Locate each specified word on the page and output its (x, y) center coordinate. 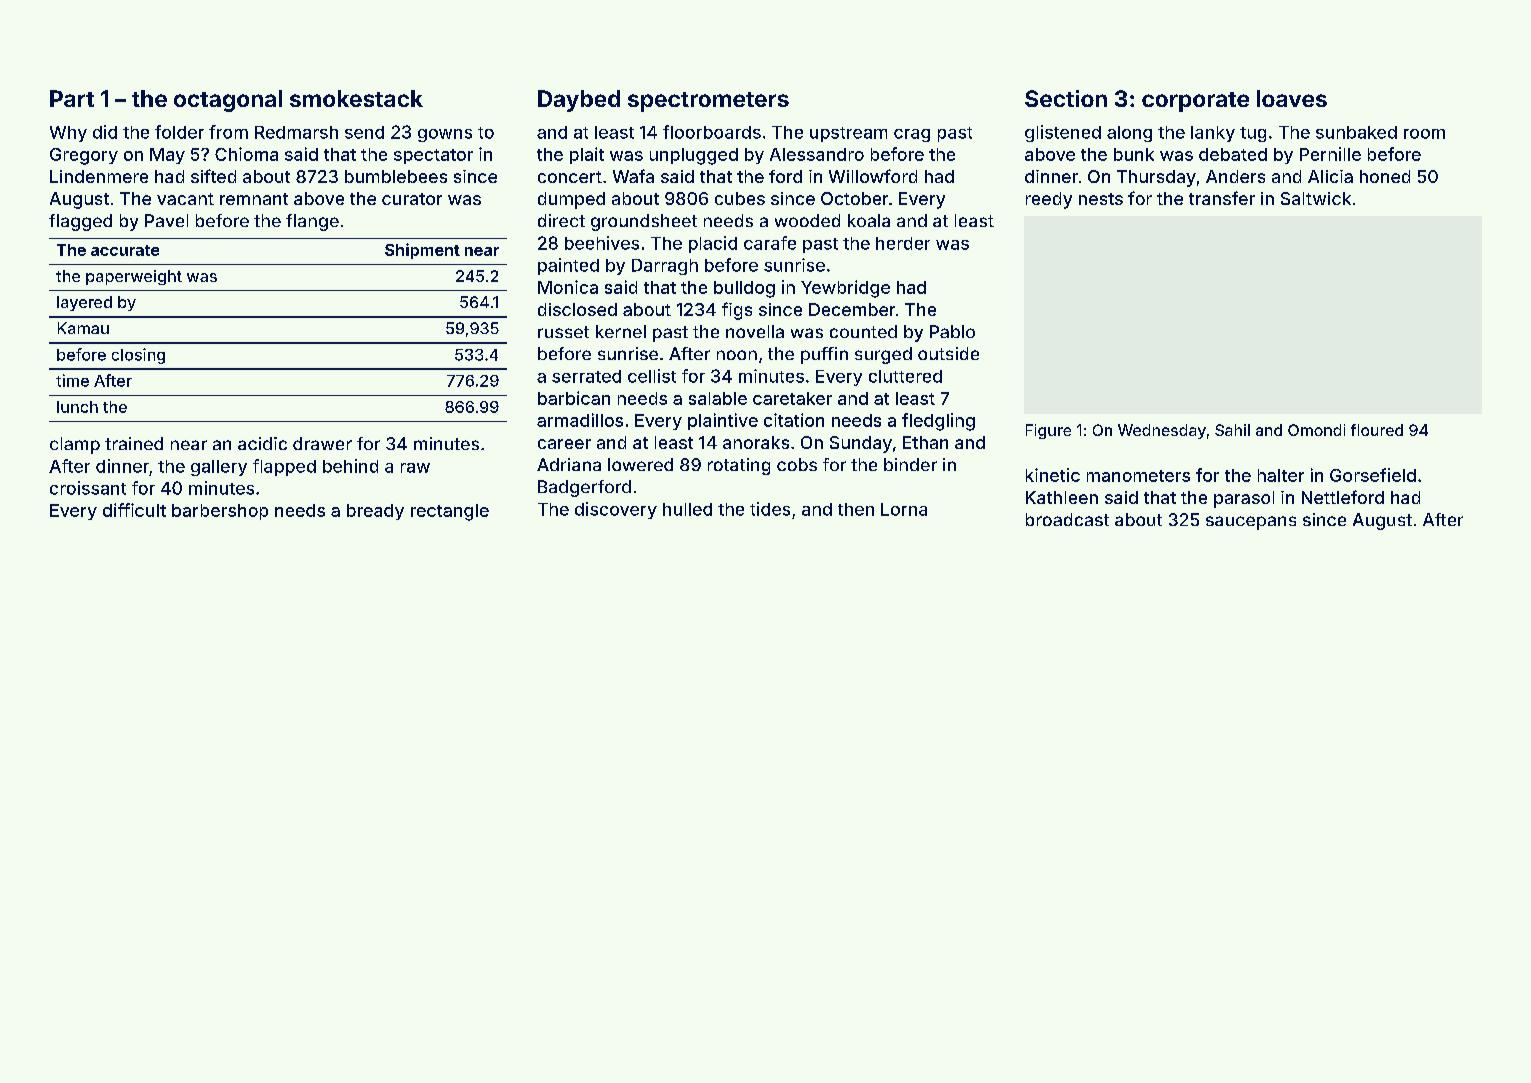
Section (1066, 98)
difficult (134, 510)
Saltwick (1316, 198)
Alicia (1330, 176)
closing (138, 356)
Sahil (1232, 430)
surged (883, 355)
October (854, 198)
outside (948, 353)
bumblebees (396, 176)
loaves (1292, 98)
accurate (125, 250)
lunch (77, 407)
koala (869, 220)
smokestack (356, 98)
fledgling (938, 422)
